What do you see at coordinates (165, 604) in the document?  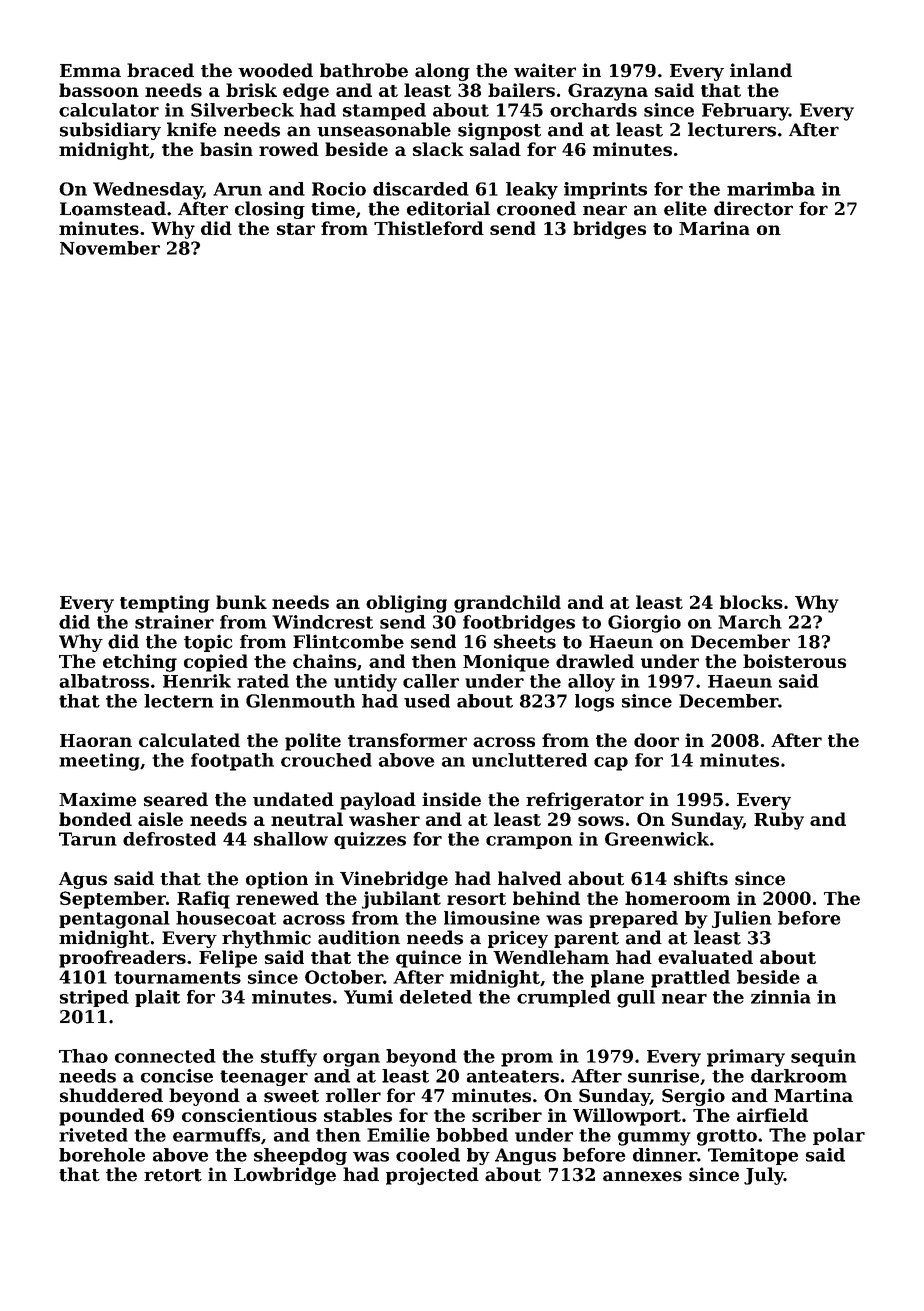 I see `tempting` at bounding box center [165, 604].
